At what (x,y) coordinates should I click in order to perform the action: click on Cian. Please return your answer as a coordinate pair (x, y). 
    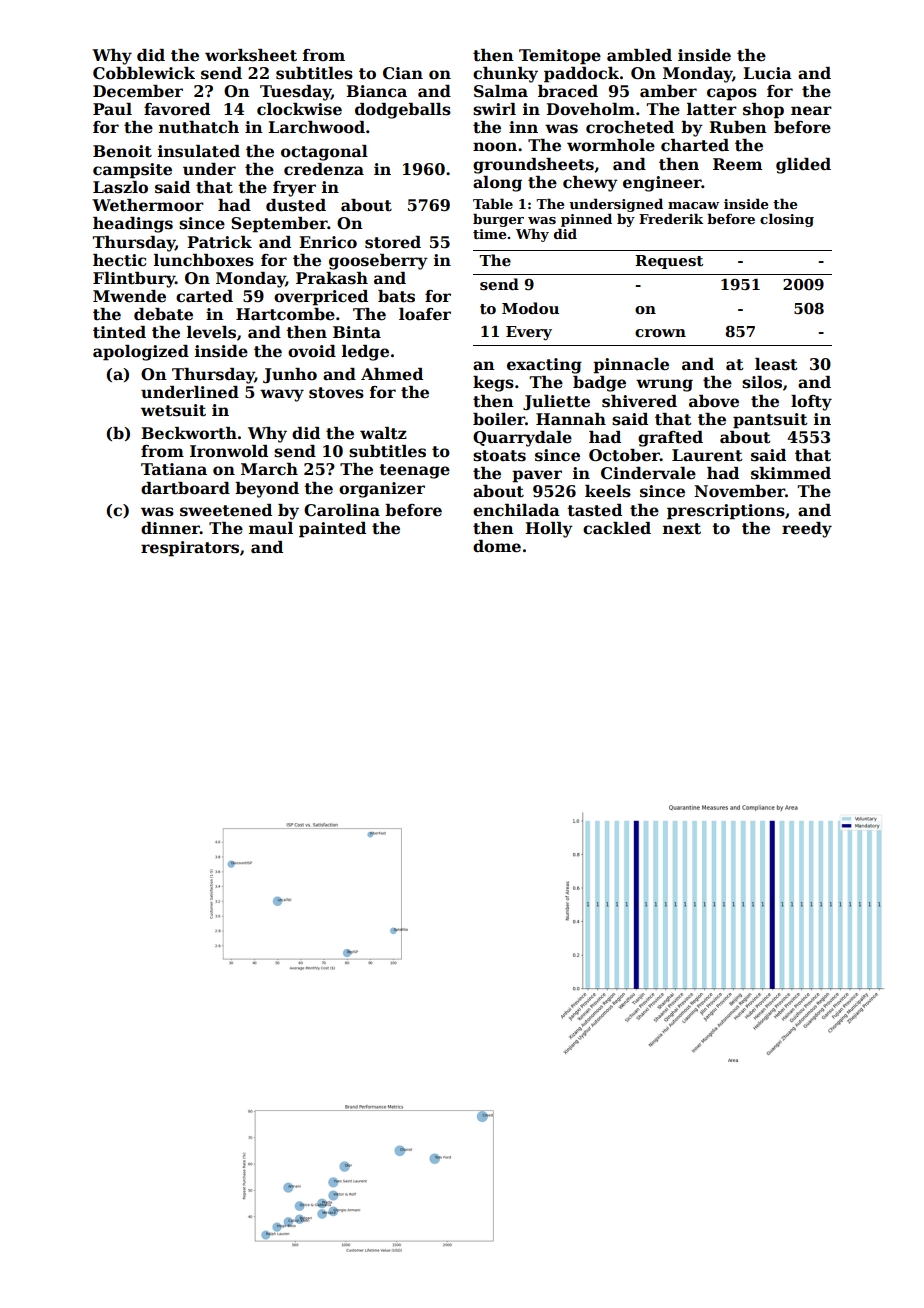
    Looking at the image, I should click on (403, 73).
